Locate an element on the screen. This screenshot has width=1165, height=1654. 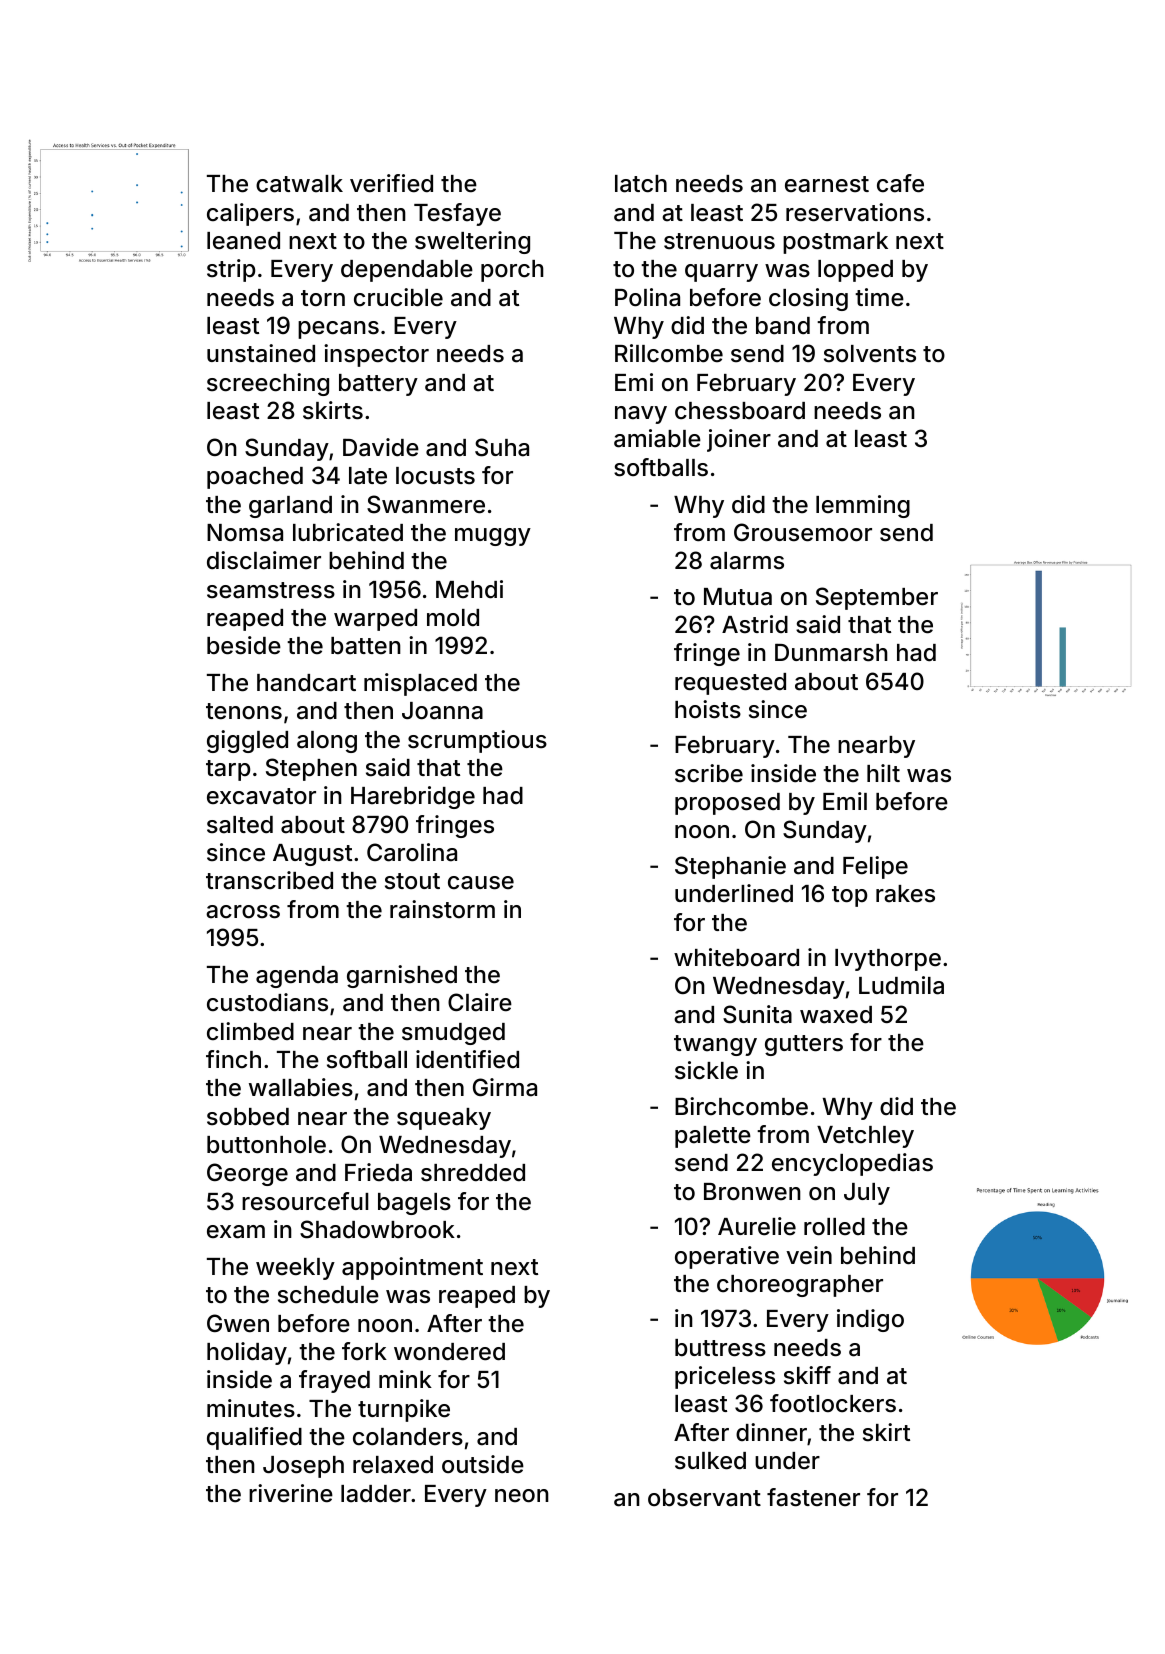
fastener is located at coordinates (813, 1497).
